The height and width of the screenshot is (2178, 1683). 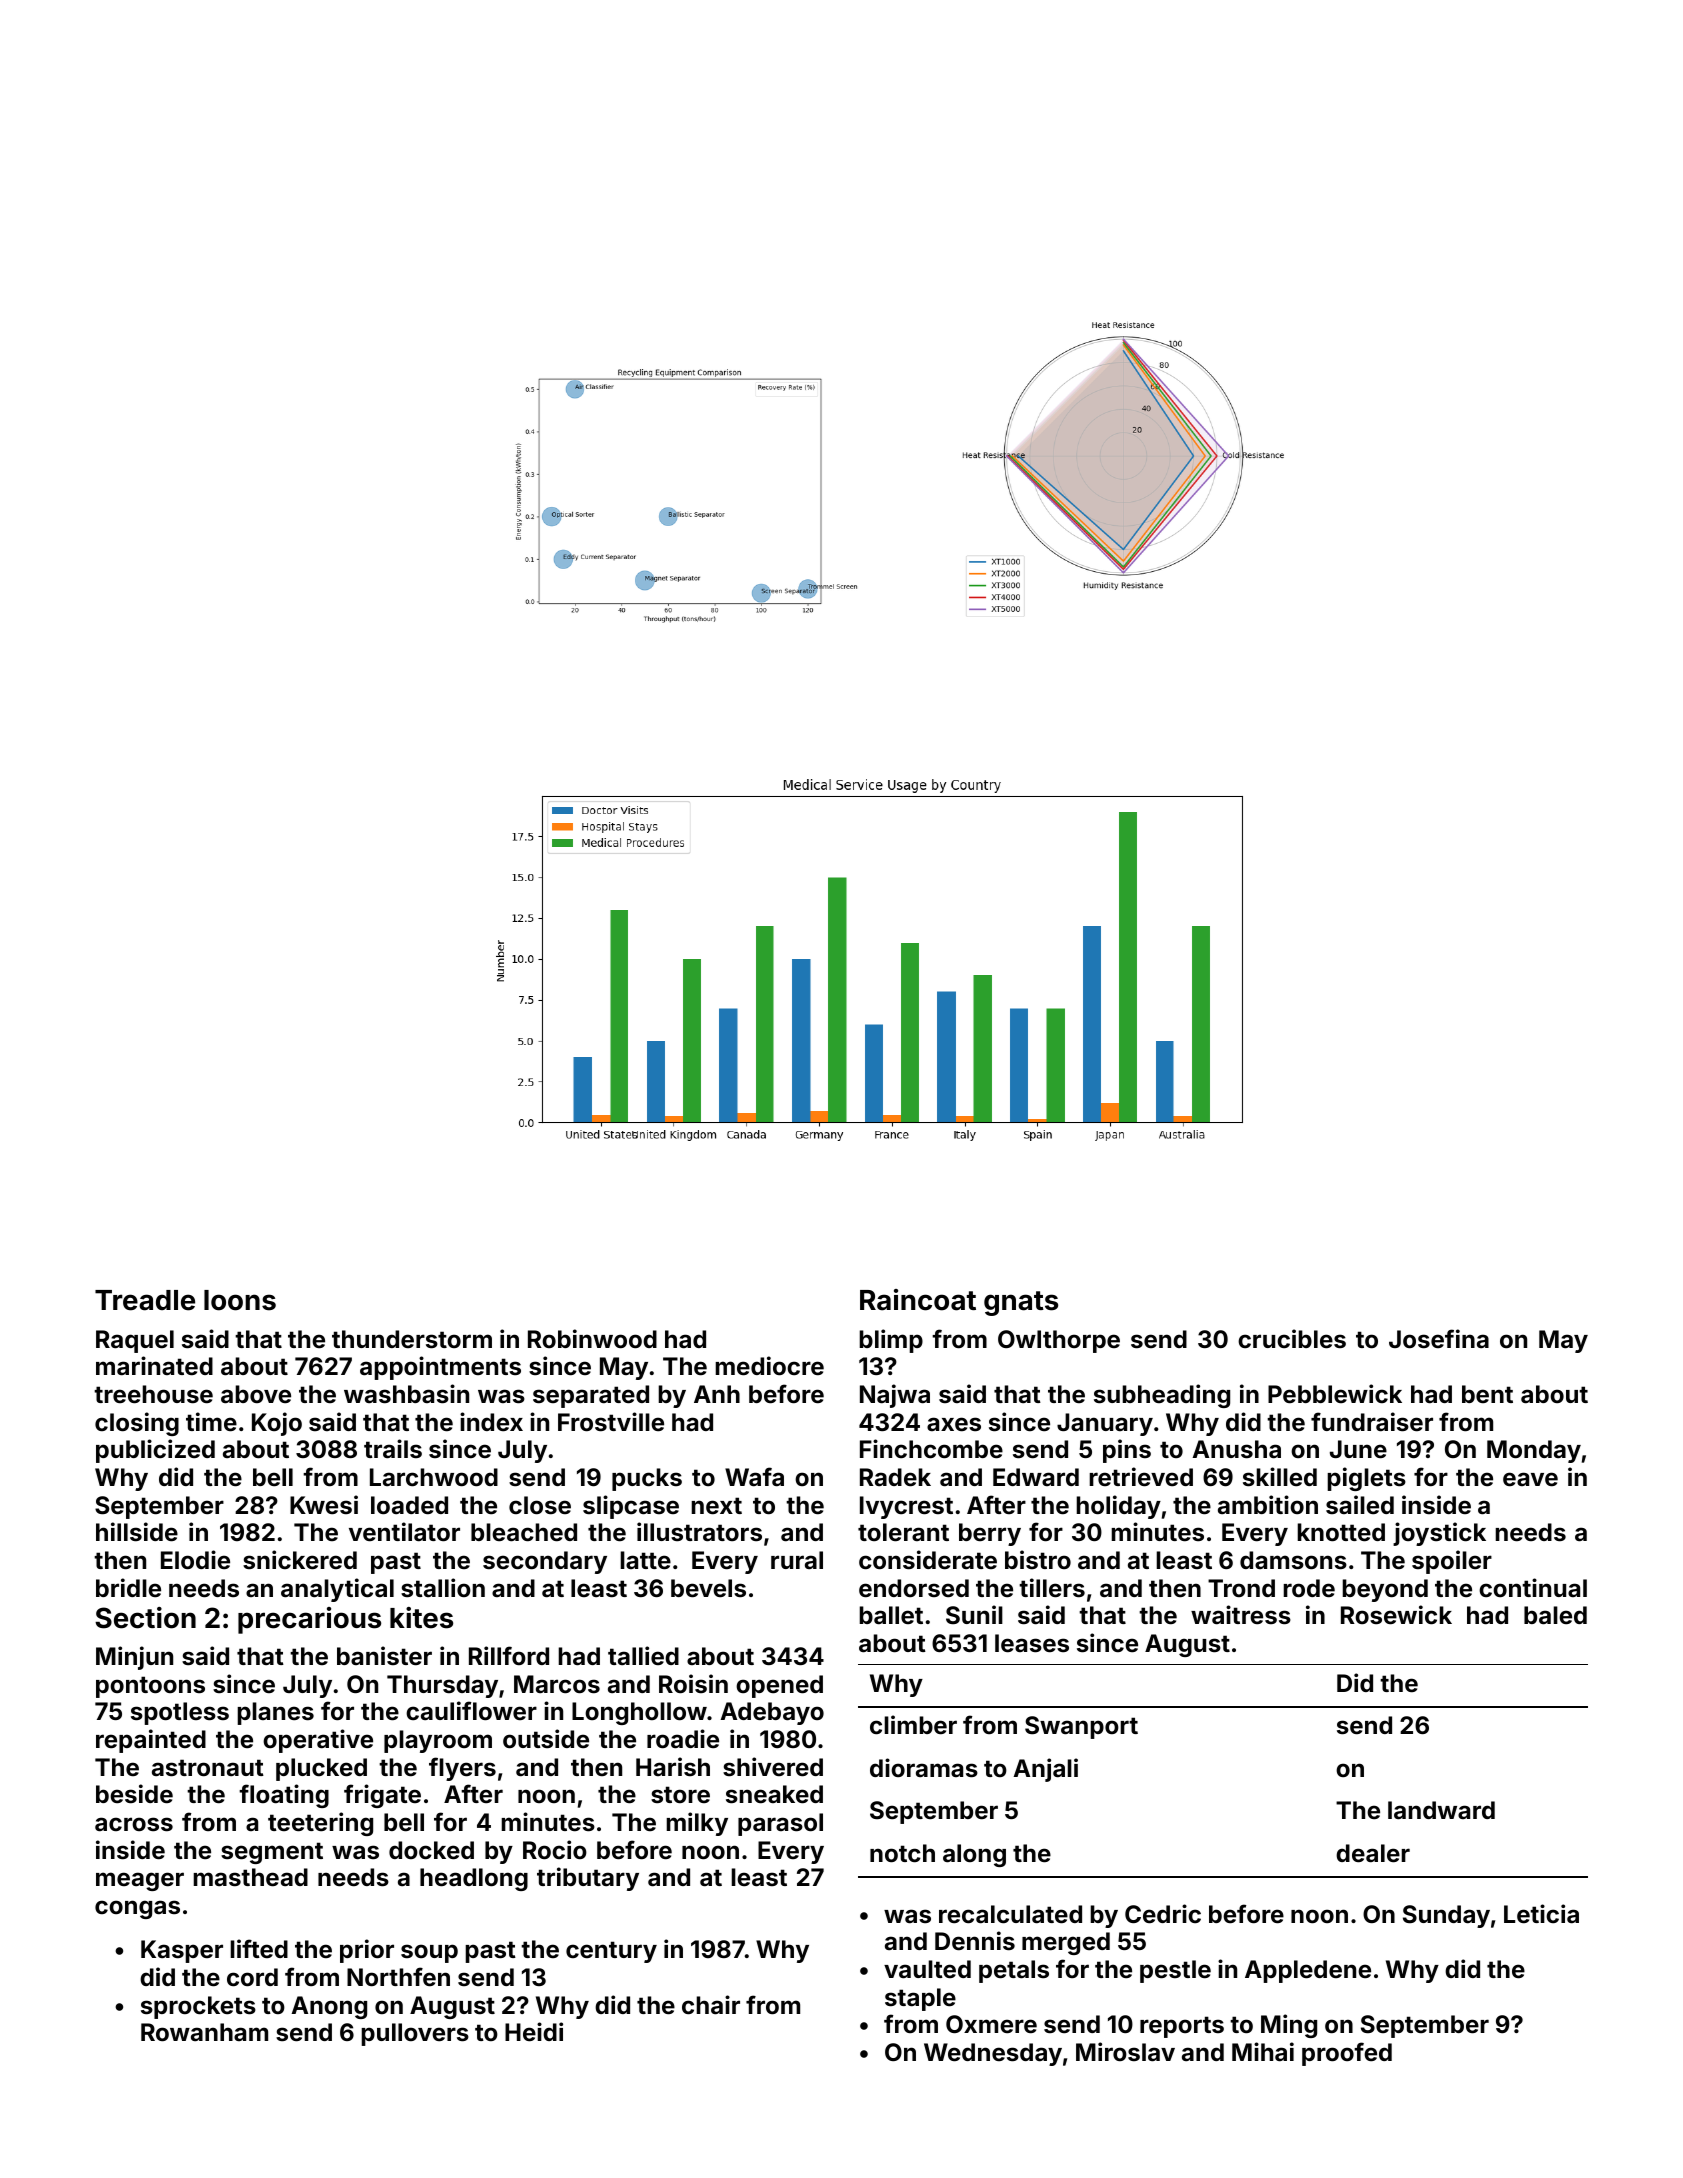 What do you see at coordinates (1014, 1971) in the screenshot?
I see `petals` at bounding box center [1014, 1971].
